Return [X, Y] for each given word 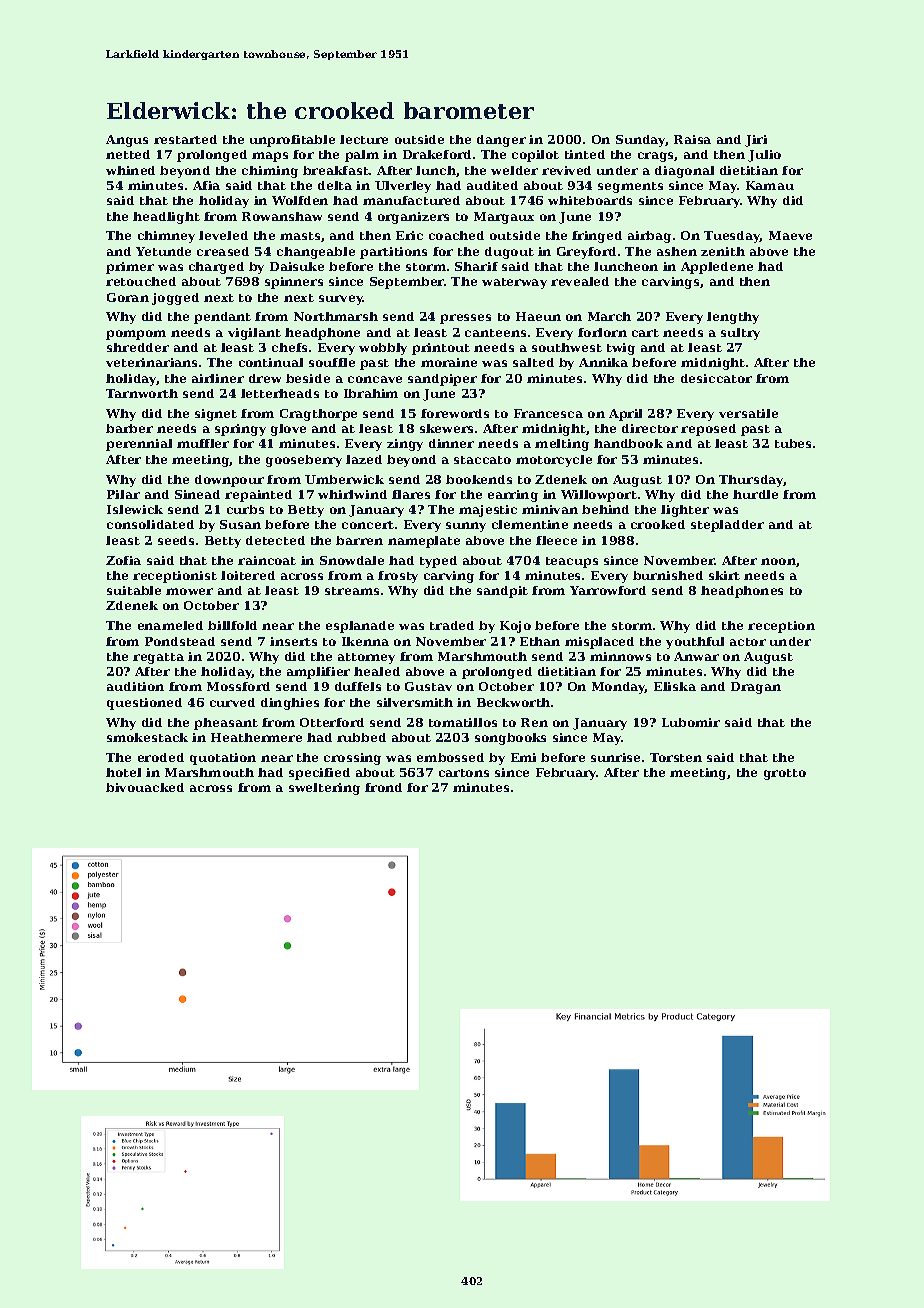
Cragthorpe [318, 415]
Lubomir [691, 722]
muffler [203, 443]
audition [135, 686]
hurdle [755, 494]
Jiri [756, 141]
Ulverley [403, 187]
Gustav [428, 686]
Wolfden [300, 200]
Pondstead [180, 641]
